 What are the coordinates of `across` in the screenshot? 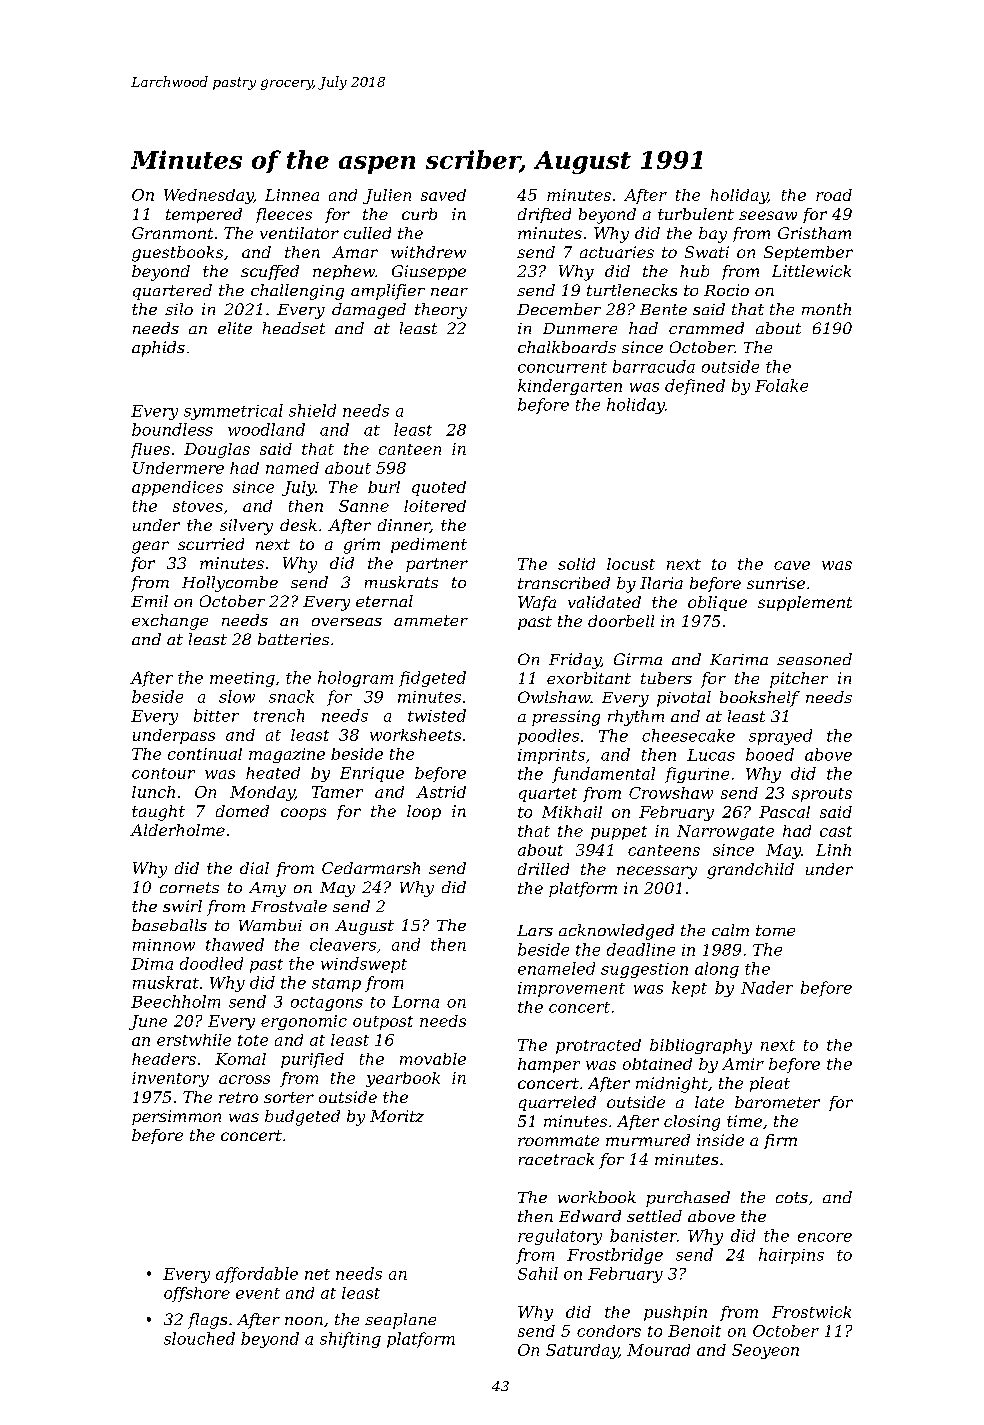 It's located at (244, 1079).
